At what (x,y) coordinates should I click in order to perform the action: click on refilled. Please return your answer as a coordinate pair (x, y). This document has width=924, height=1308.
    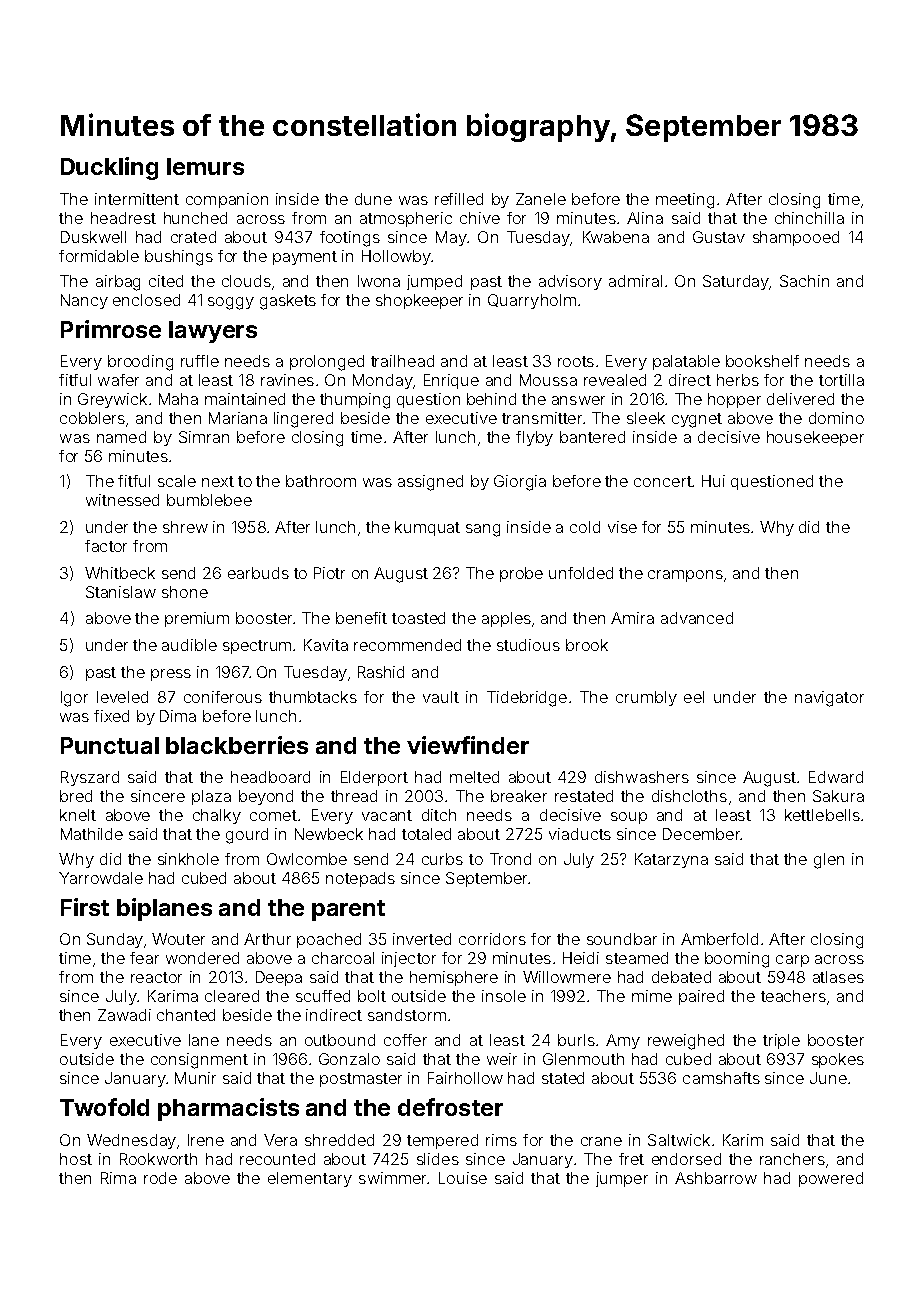
    Looking at the image, I should click on (459, 199).
